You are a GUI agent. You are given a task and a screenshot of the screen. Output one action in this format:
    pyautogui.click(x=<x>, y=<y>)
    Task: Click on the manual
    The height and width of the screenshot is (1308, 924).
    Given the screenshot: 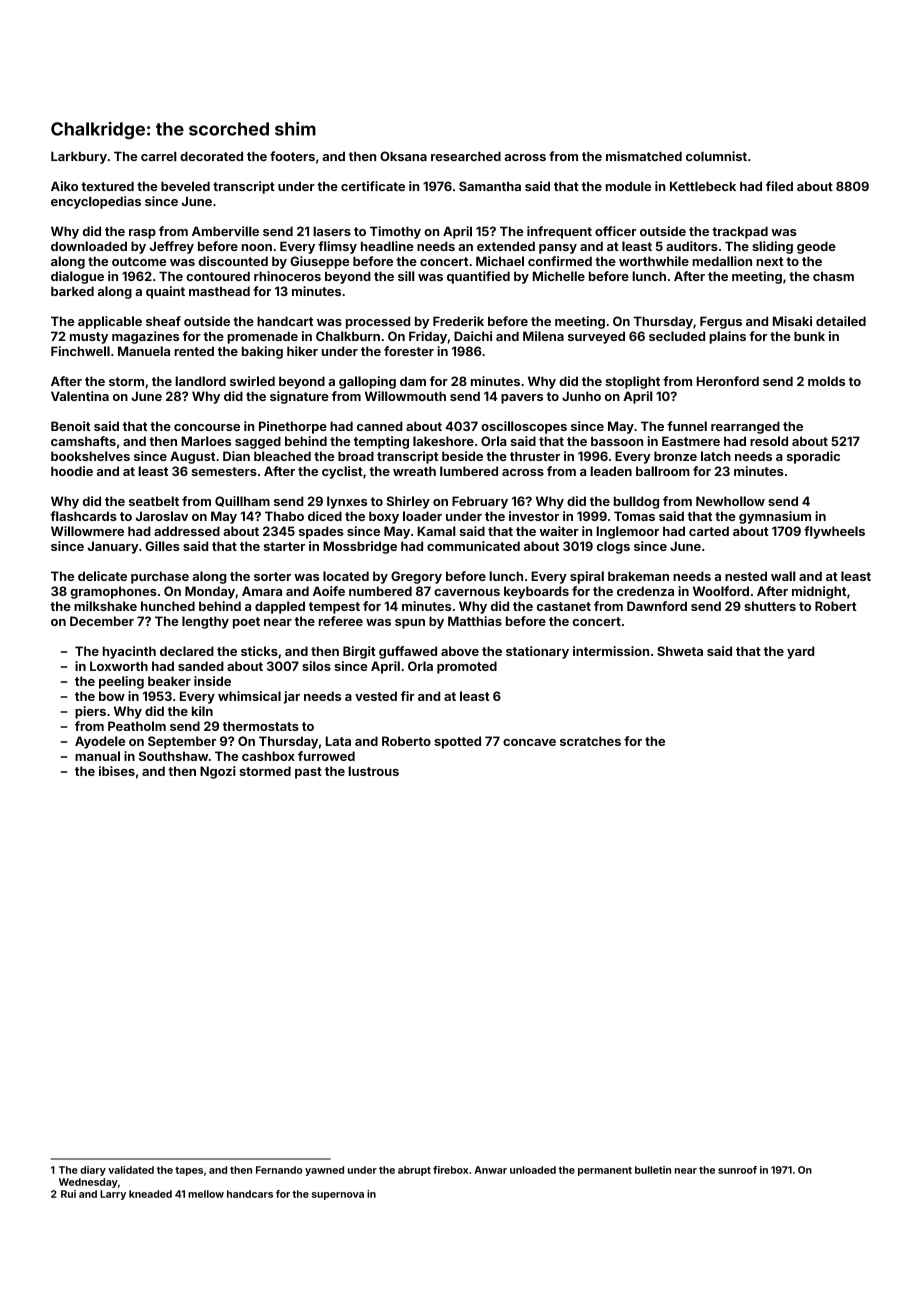 What is the action you would take?
    pyautogui.click(x=97, y=756)
